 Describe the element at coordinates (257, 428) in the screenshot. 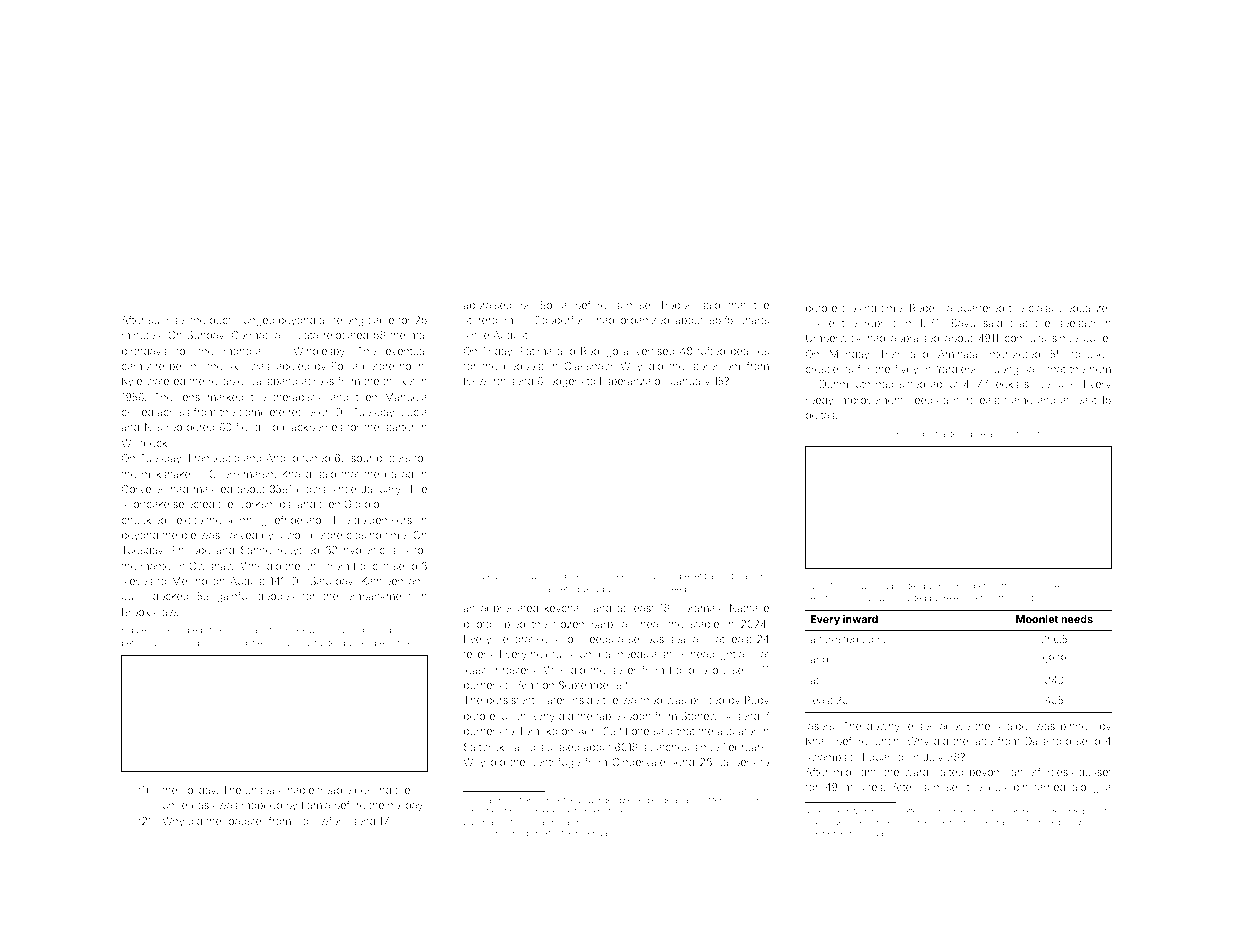

I see `fledgling` at that location.
